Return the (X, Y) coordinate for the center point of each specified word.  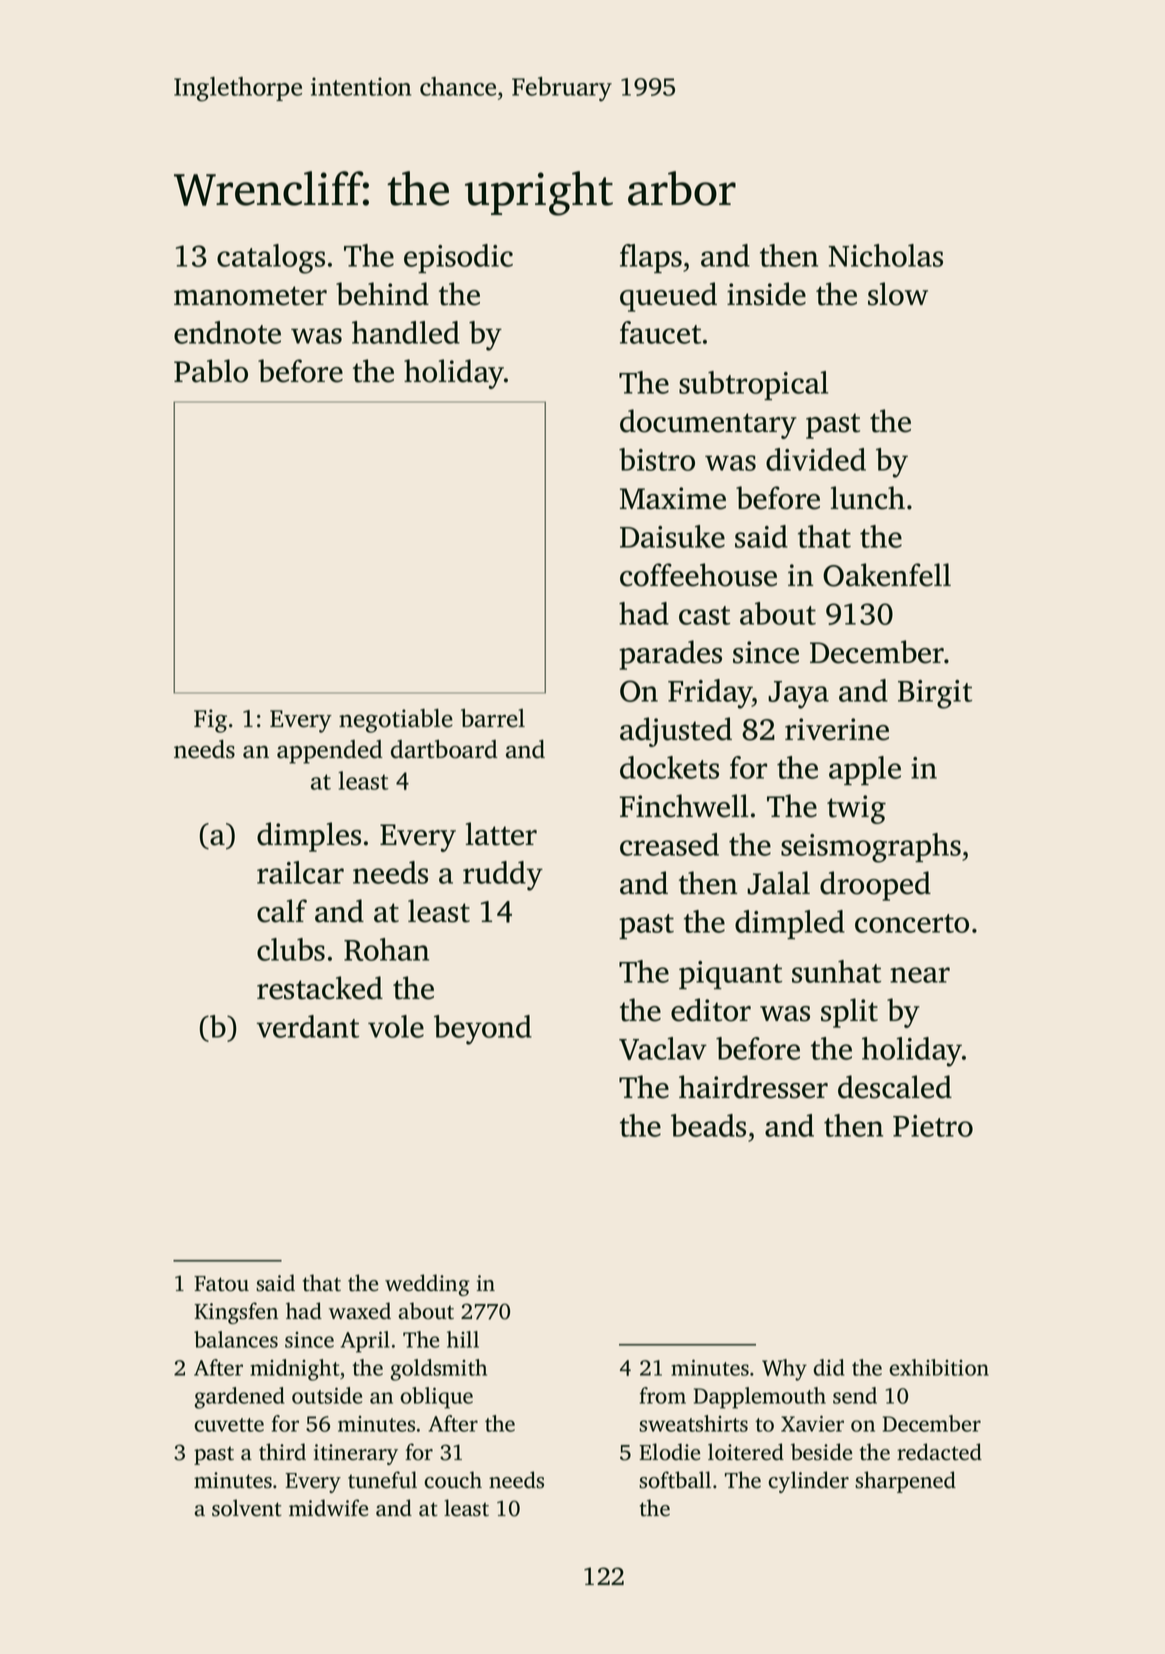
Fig (210, 721)
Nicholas (885, 255)
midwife (328, 1508)
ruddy (503, 876)
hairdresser (753, 1087)
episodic (458, 258)
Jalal (778, 883)
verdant (308, 1026)
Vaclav (663, 1048)
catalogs (271, 259)
